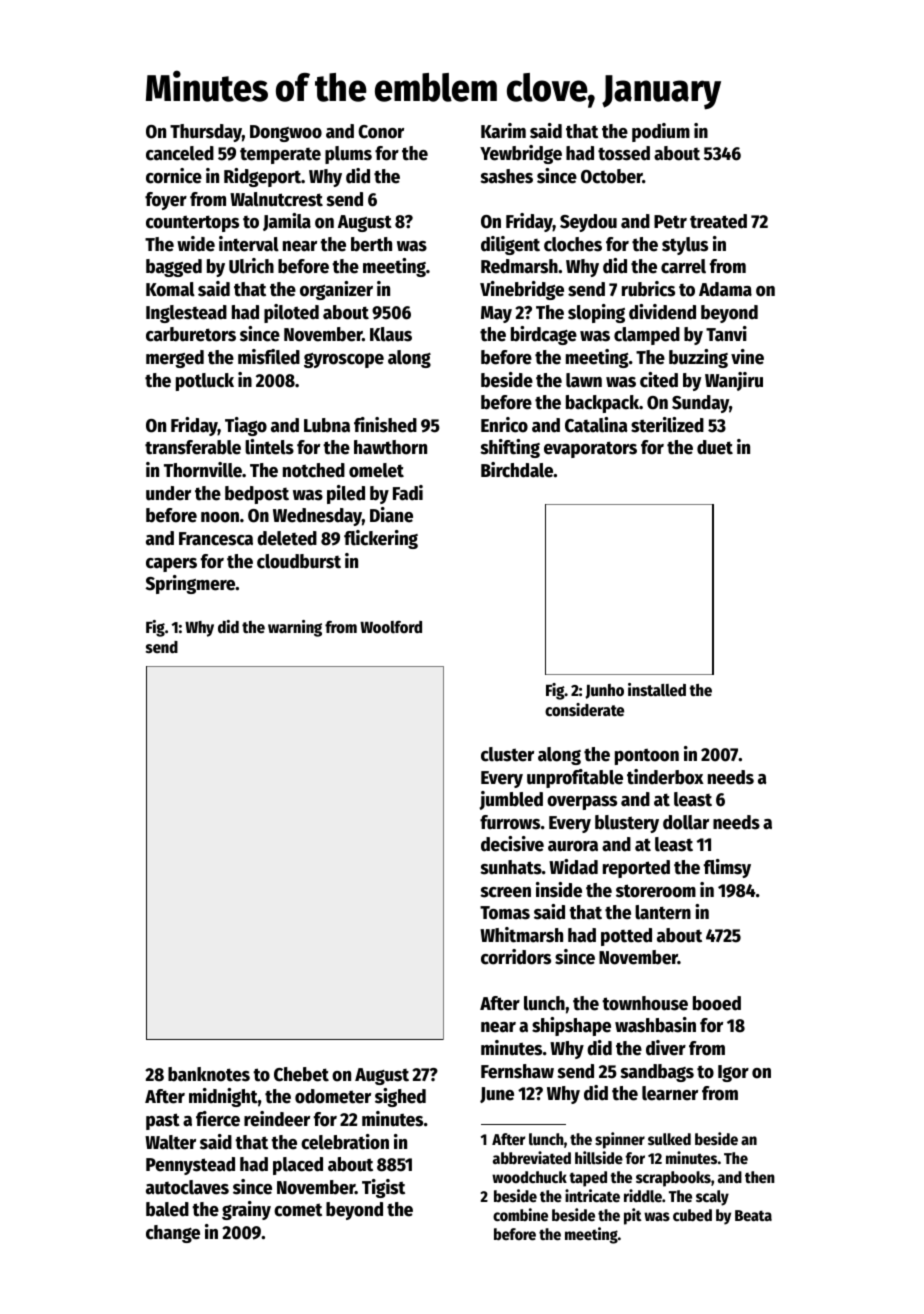 Image resolution: width=924 pixels, height=1314 pixels. I want to click on placed, so click(298, 1166).
